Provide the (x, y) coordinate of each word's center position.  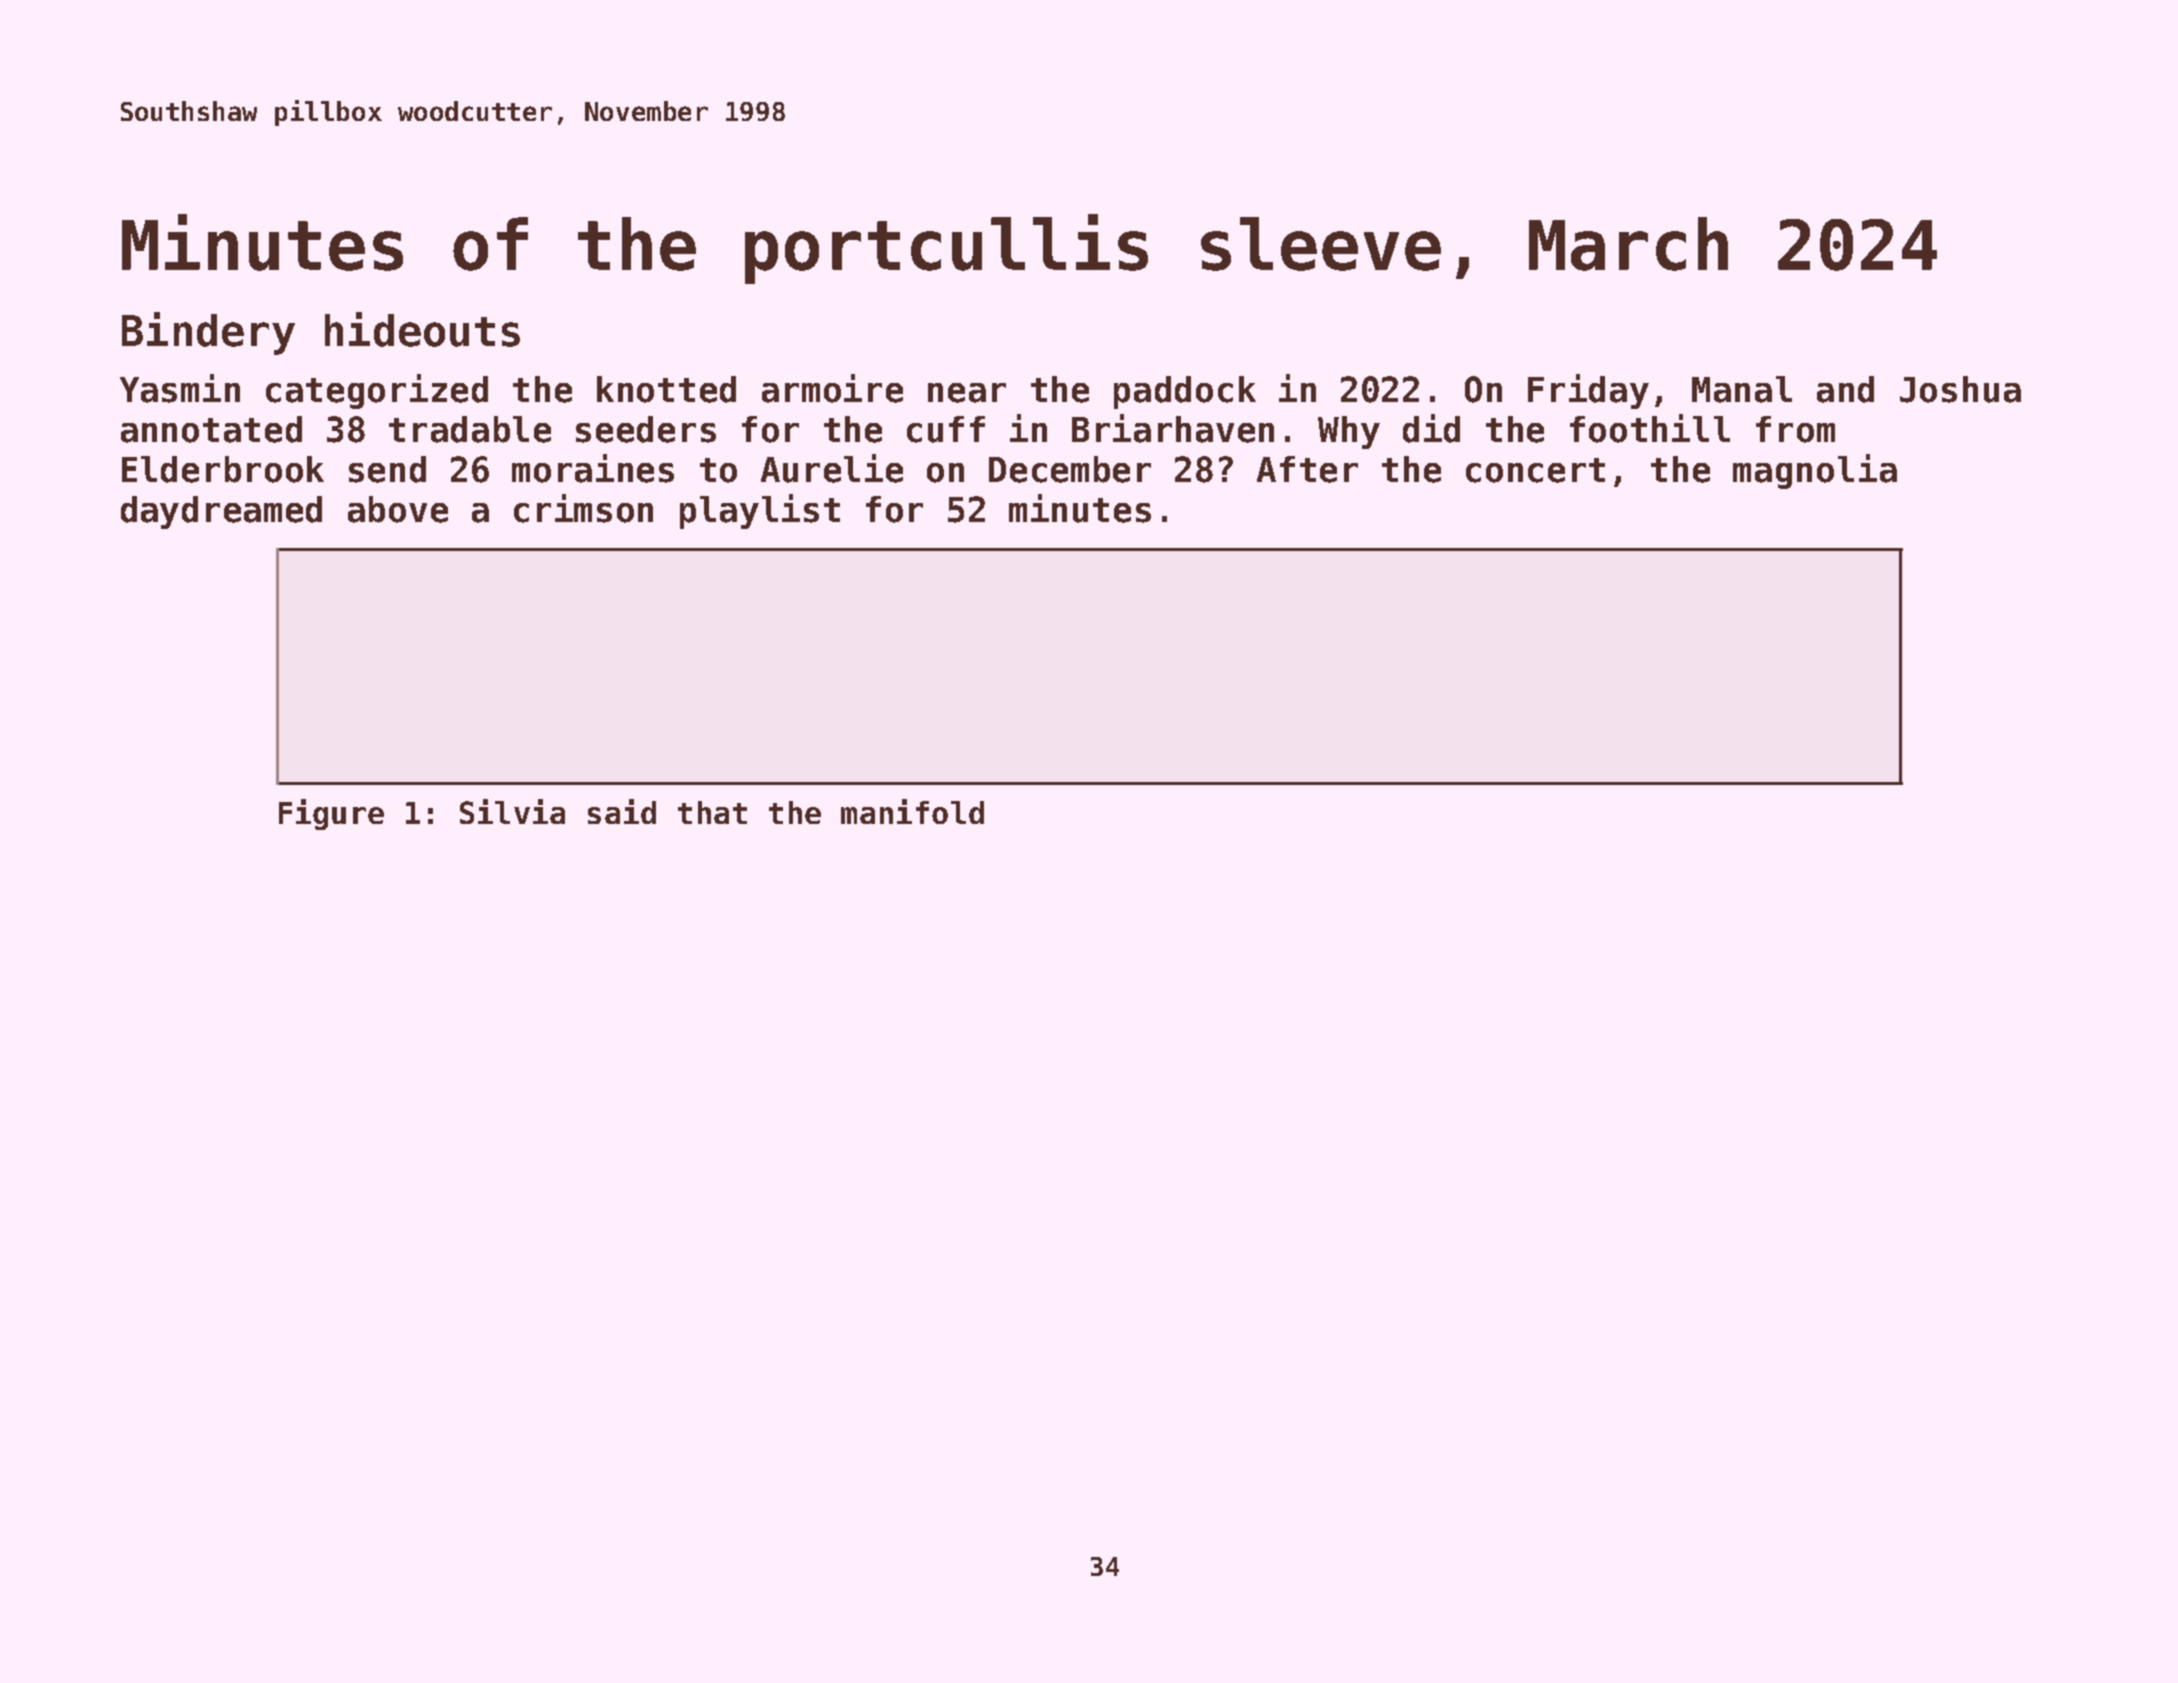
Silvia (512, 811)
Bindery (208, 333)
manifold (912, 811)
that (712, 812)
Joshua (1960, 389)
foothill (1650, 428)
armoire (832, 388)
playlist (760, 511)
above (398, 509)
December (1070, 469)
